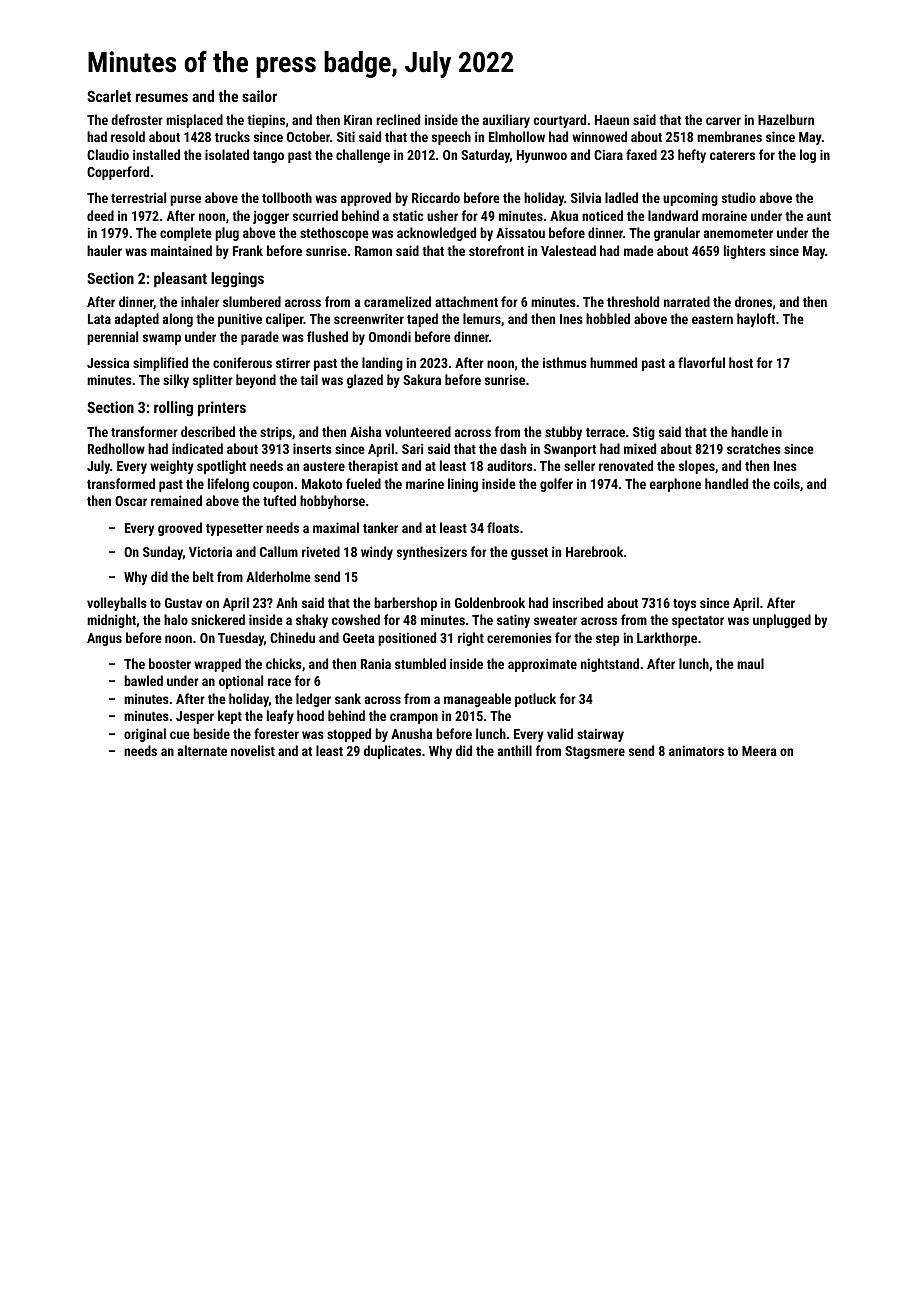 The height and width of the screenshot is (1308, 924). Describe the element at coordinates (723, 121) in the screenshot. I see `carver` at that location.
